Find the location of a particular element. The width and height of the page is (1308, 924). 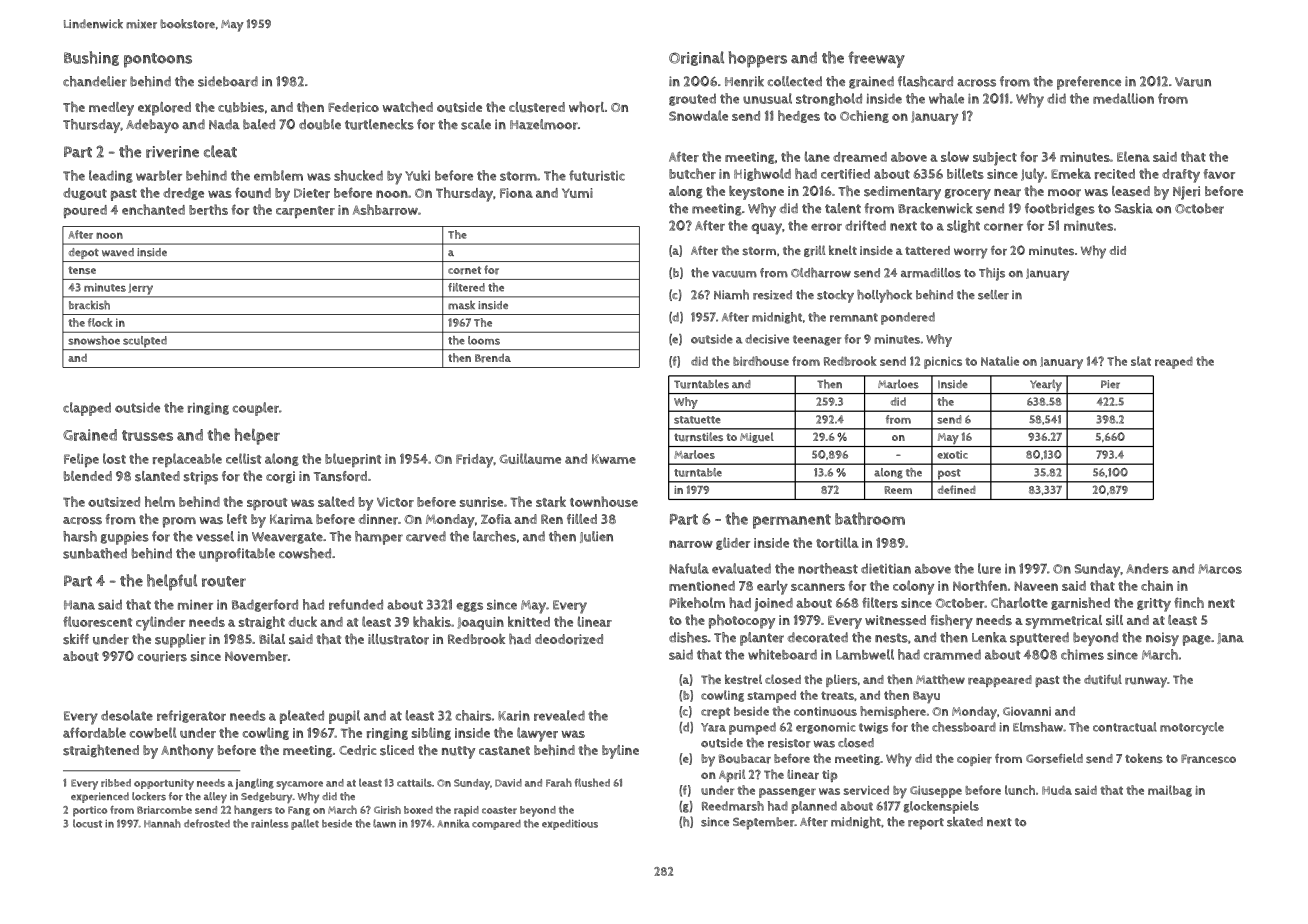

medley is located at coordinates (111, 109).
